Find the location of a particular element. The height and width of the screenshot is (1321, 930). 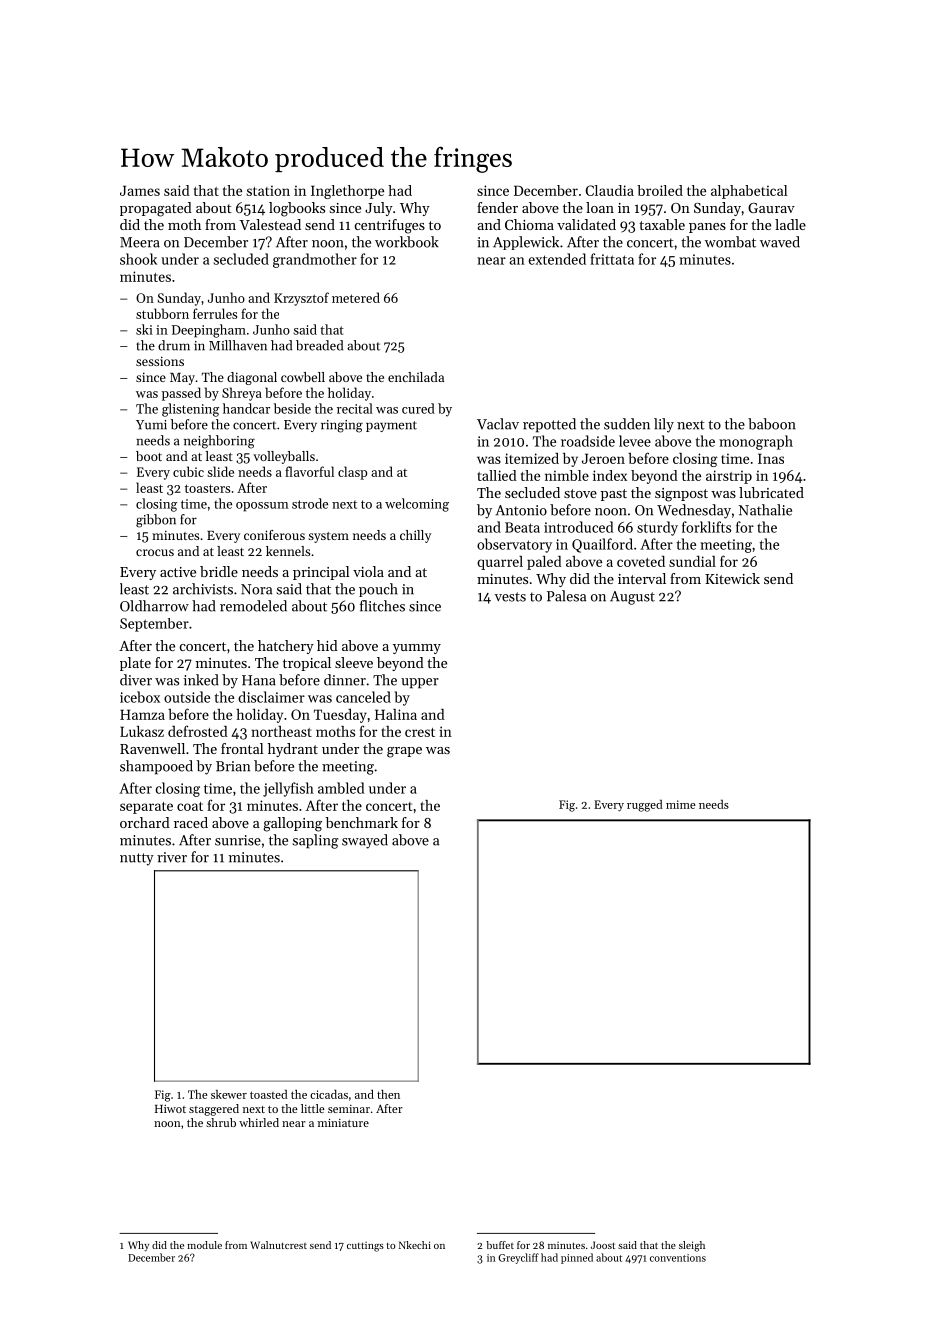

Inglethorpe is located at coordinates (347, 192).
